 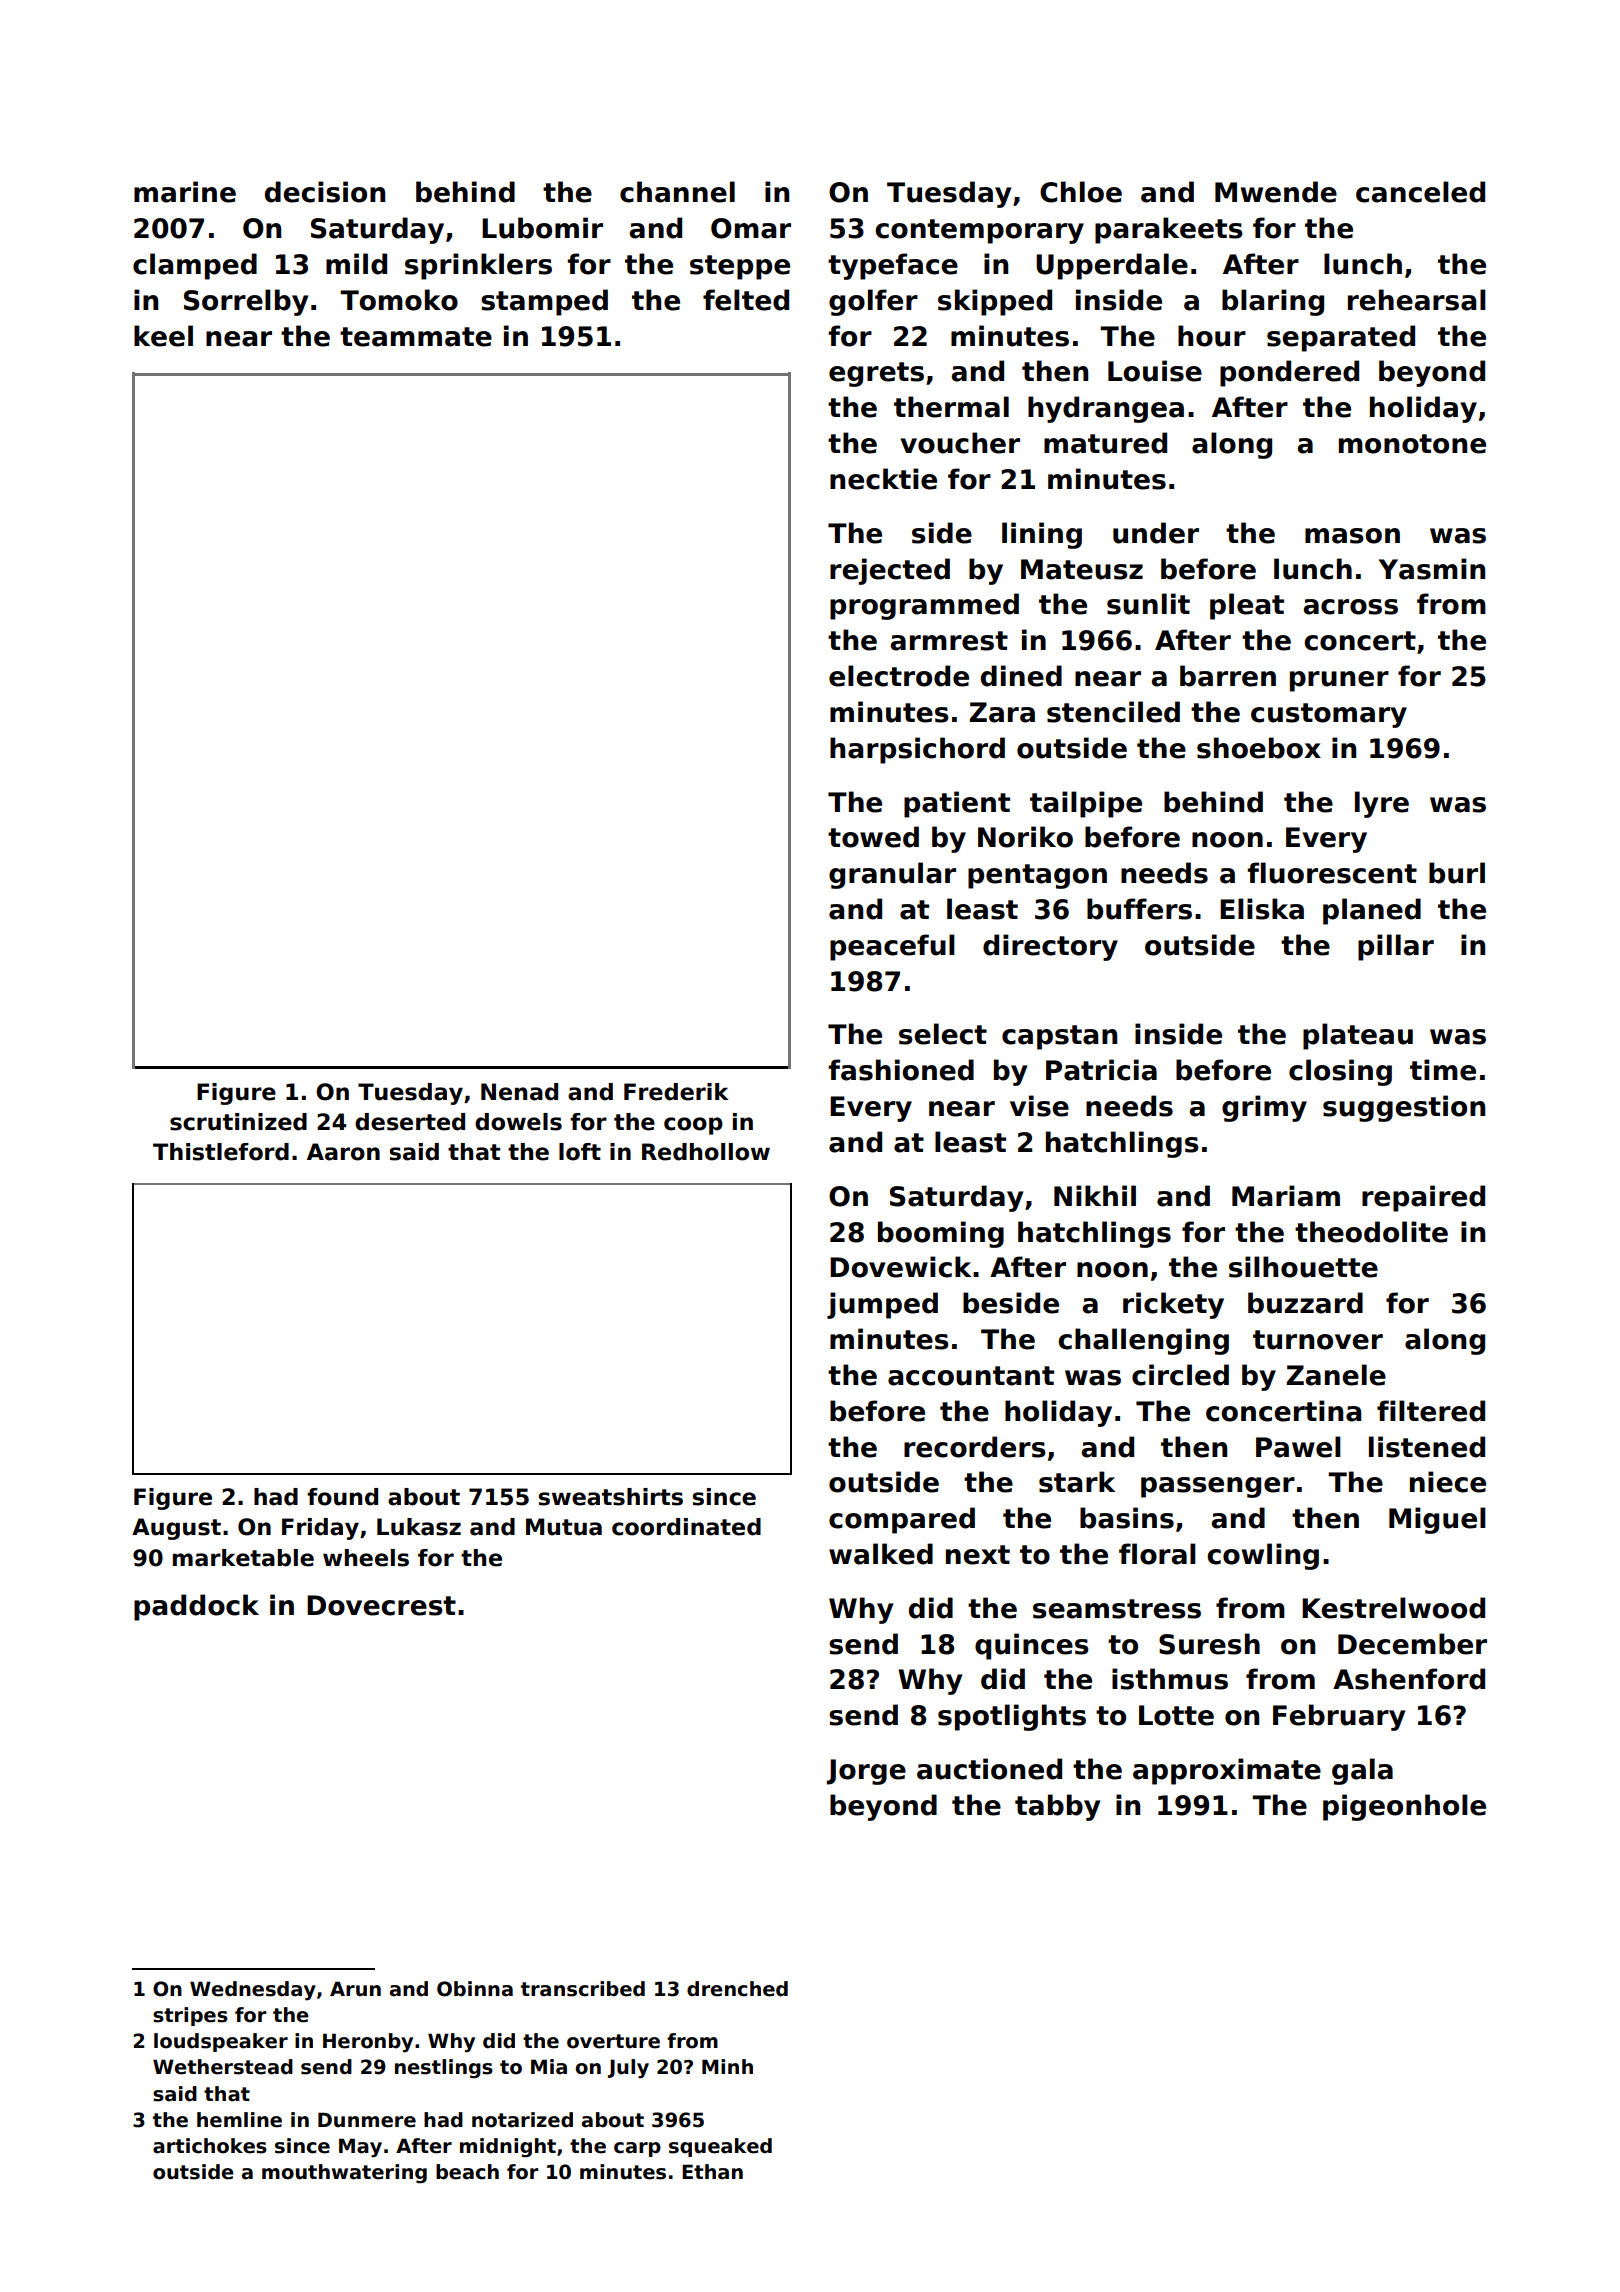 I want to click on Patricia, so click(x=1101, y=1070).
